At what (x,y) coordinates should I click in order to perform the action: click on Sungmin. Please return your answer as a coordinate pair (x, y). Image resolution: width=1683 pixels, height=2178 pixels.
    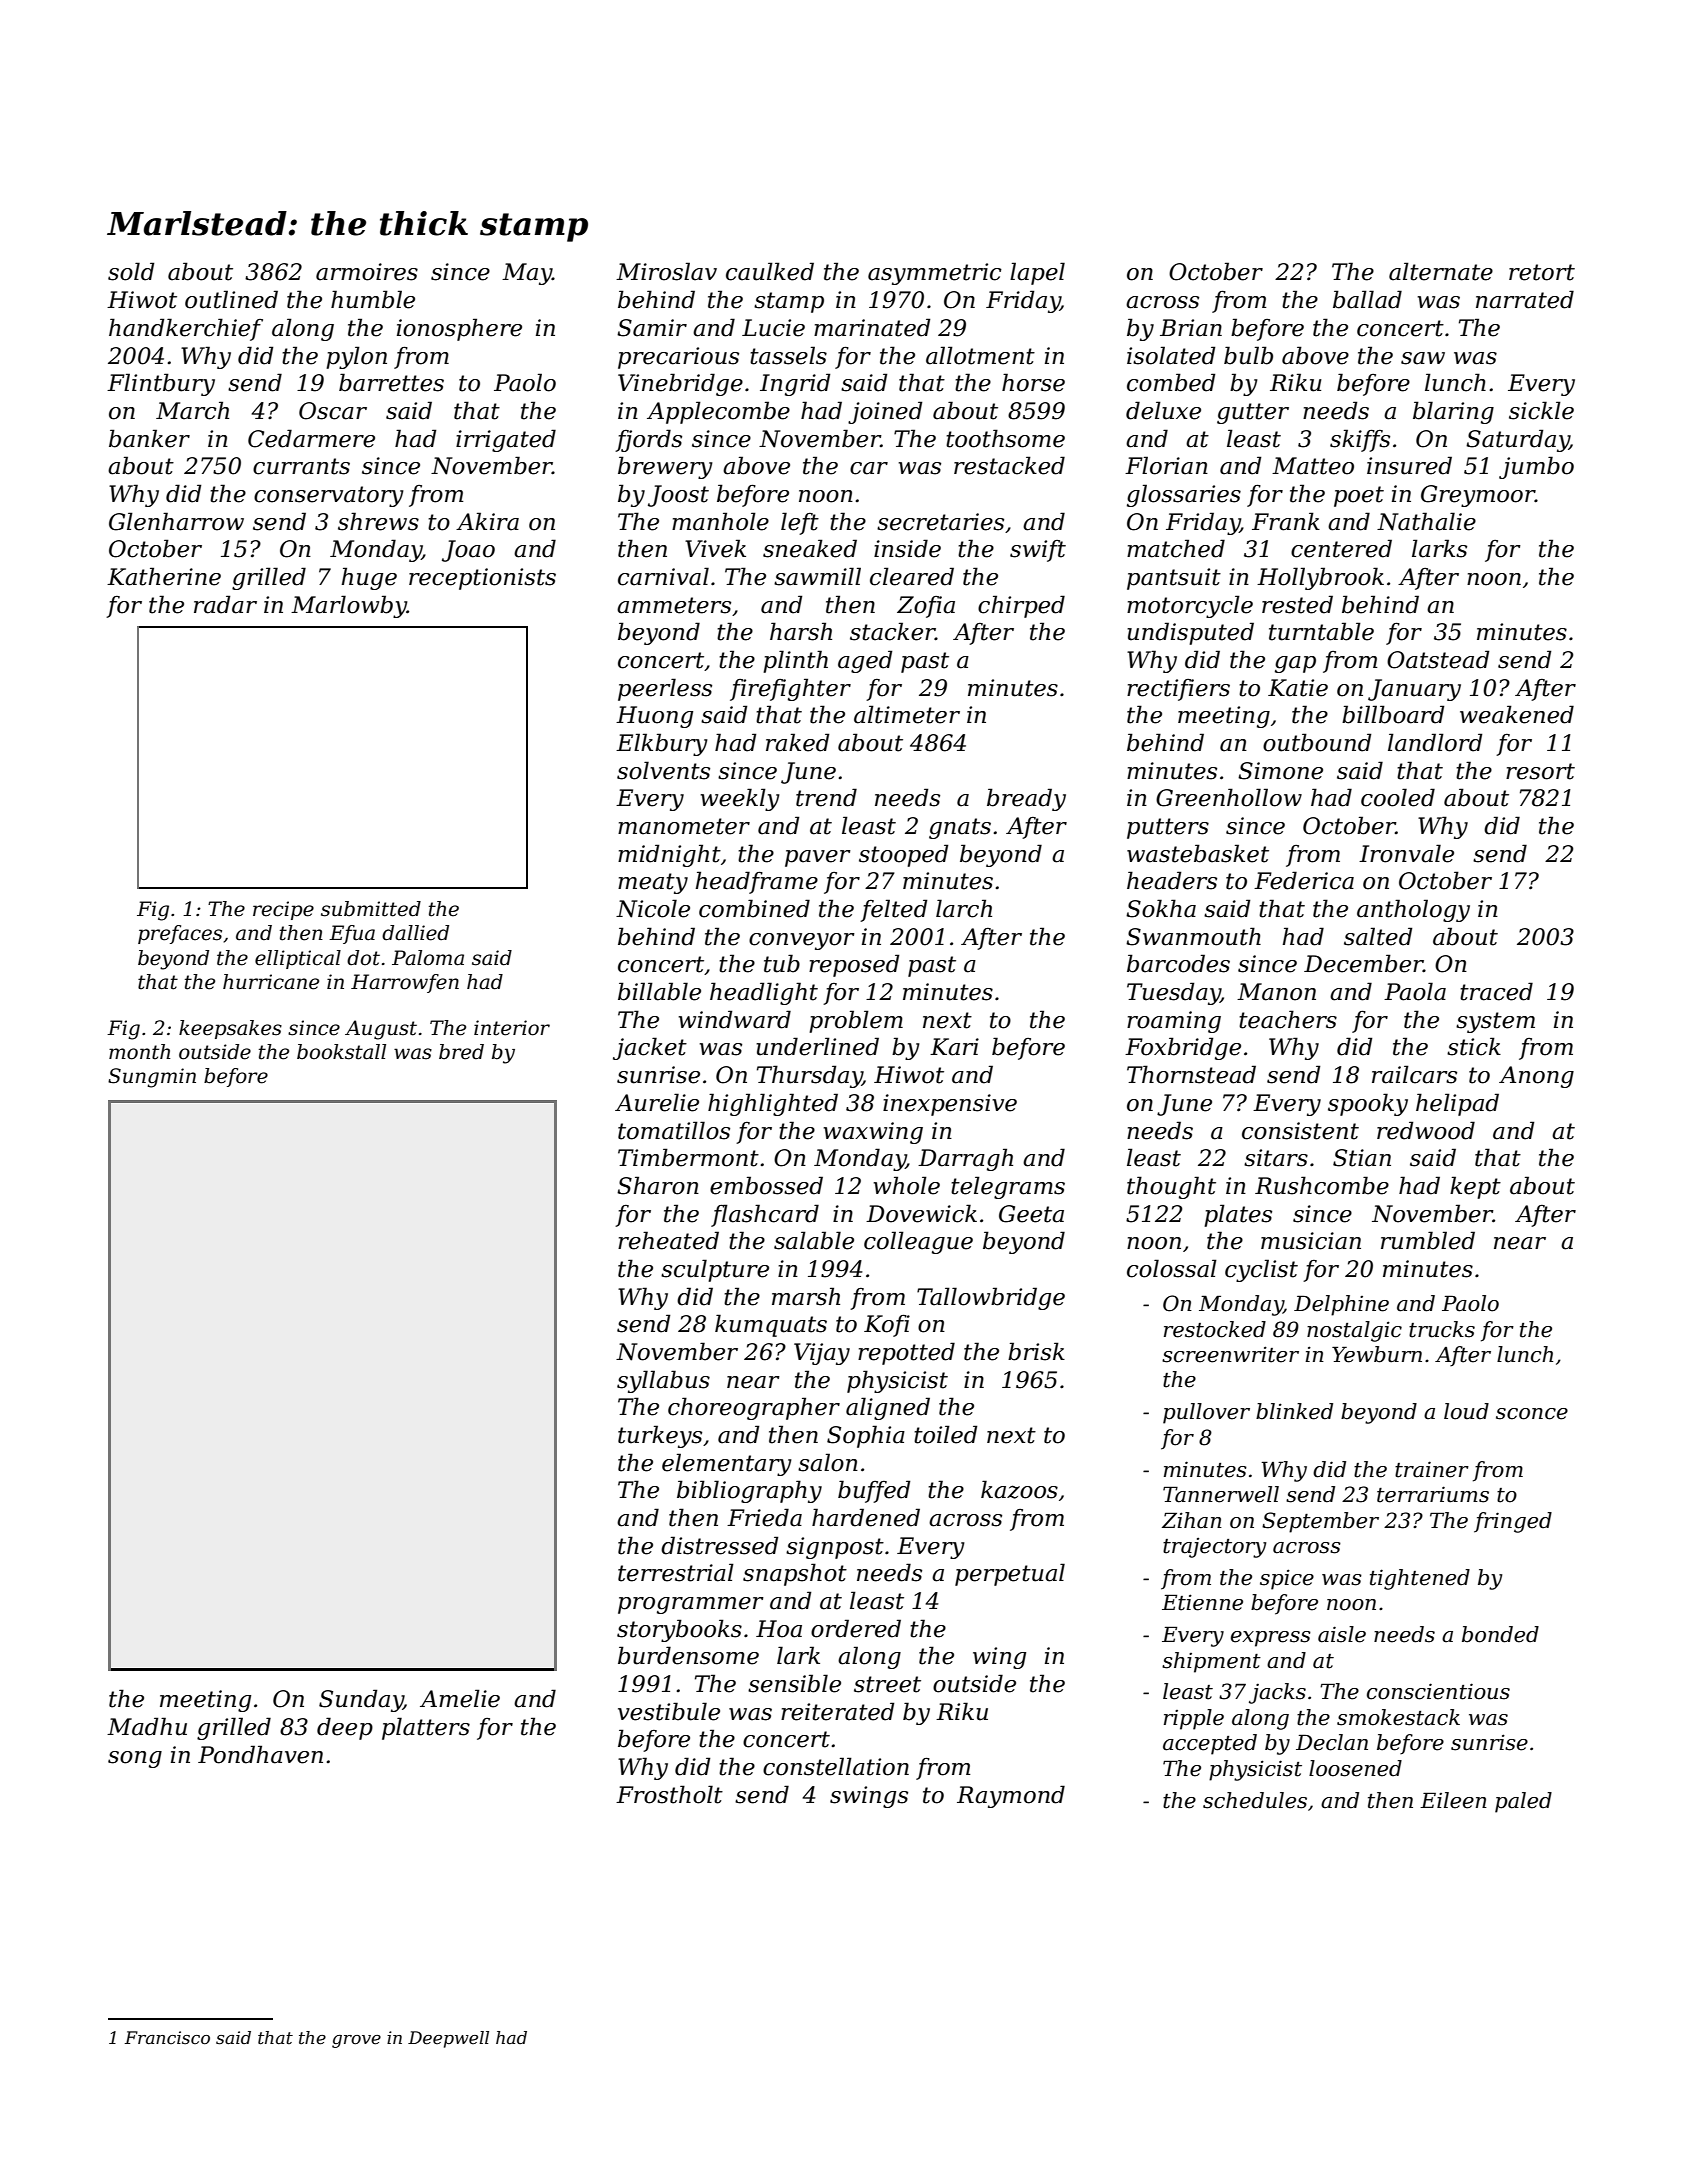
    Looking at the image, I should click on (152, 1078).
